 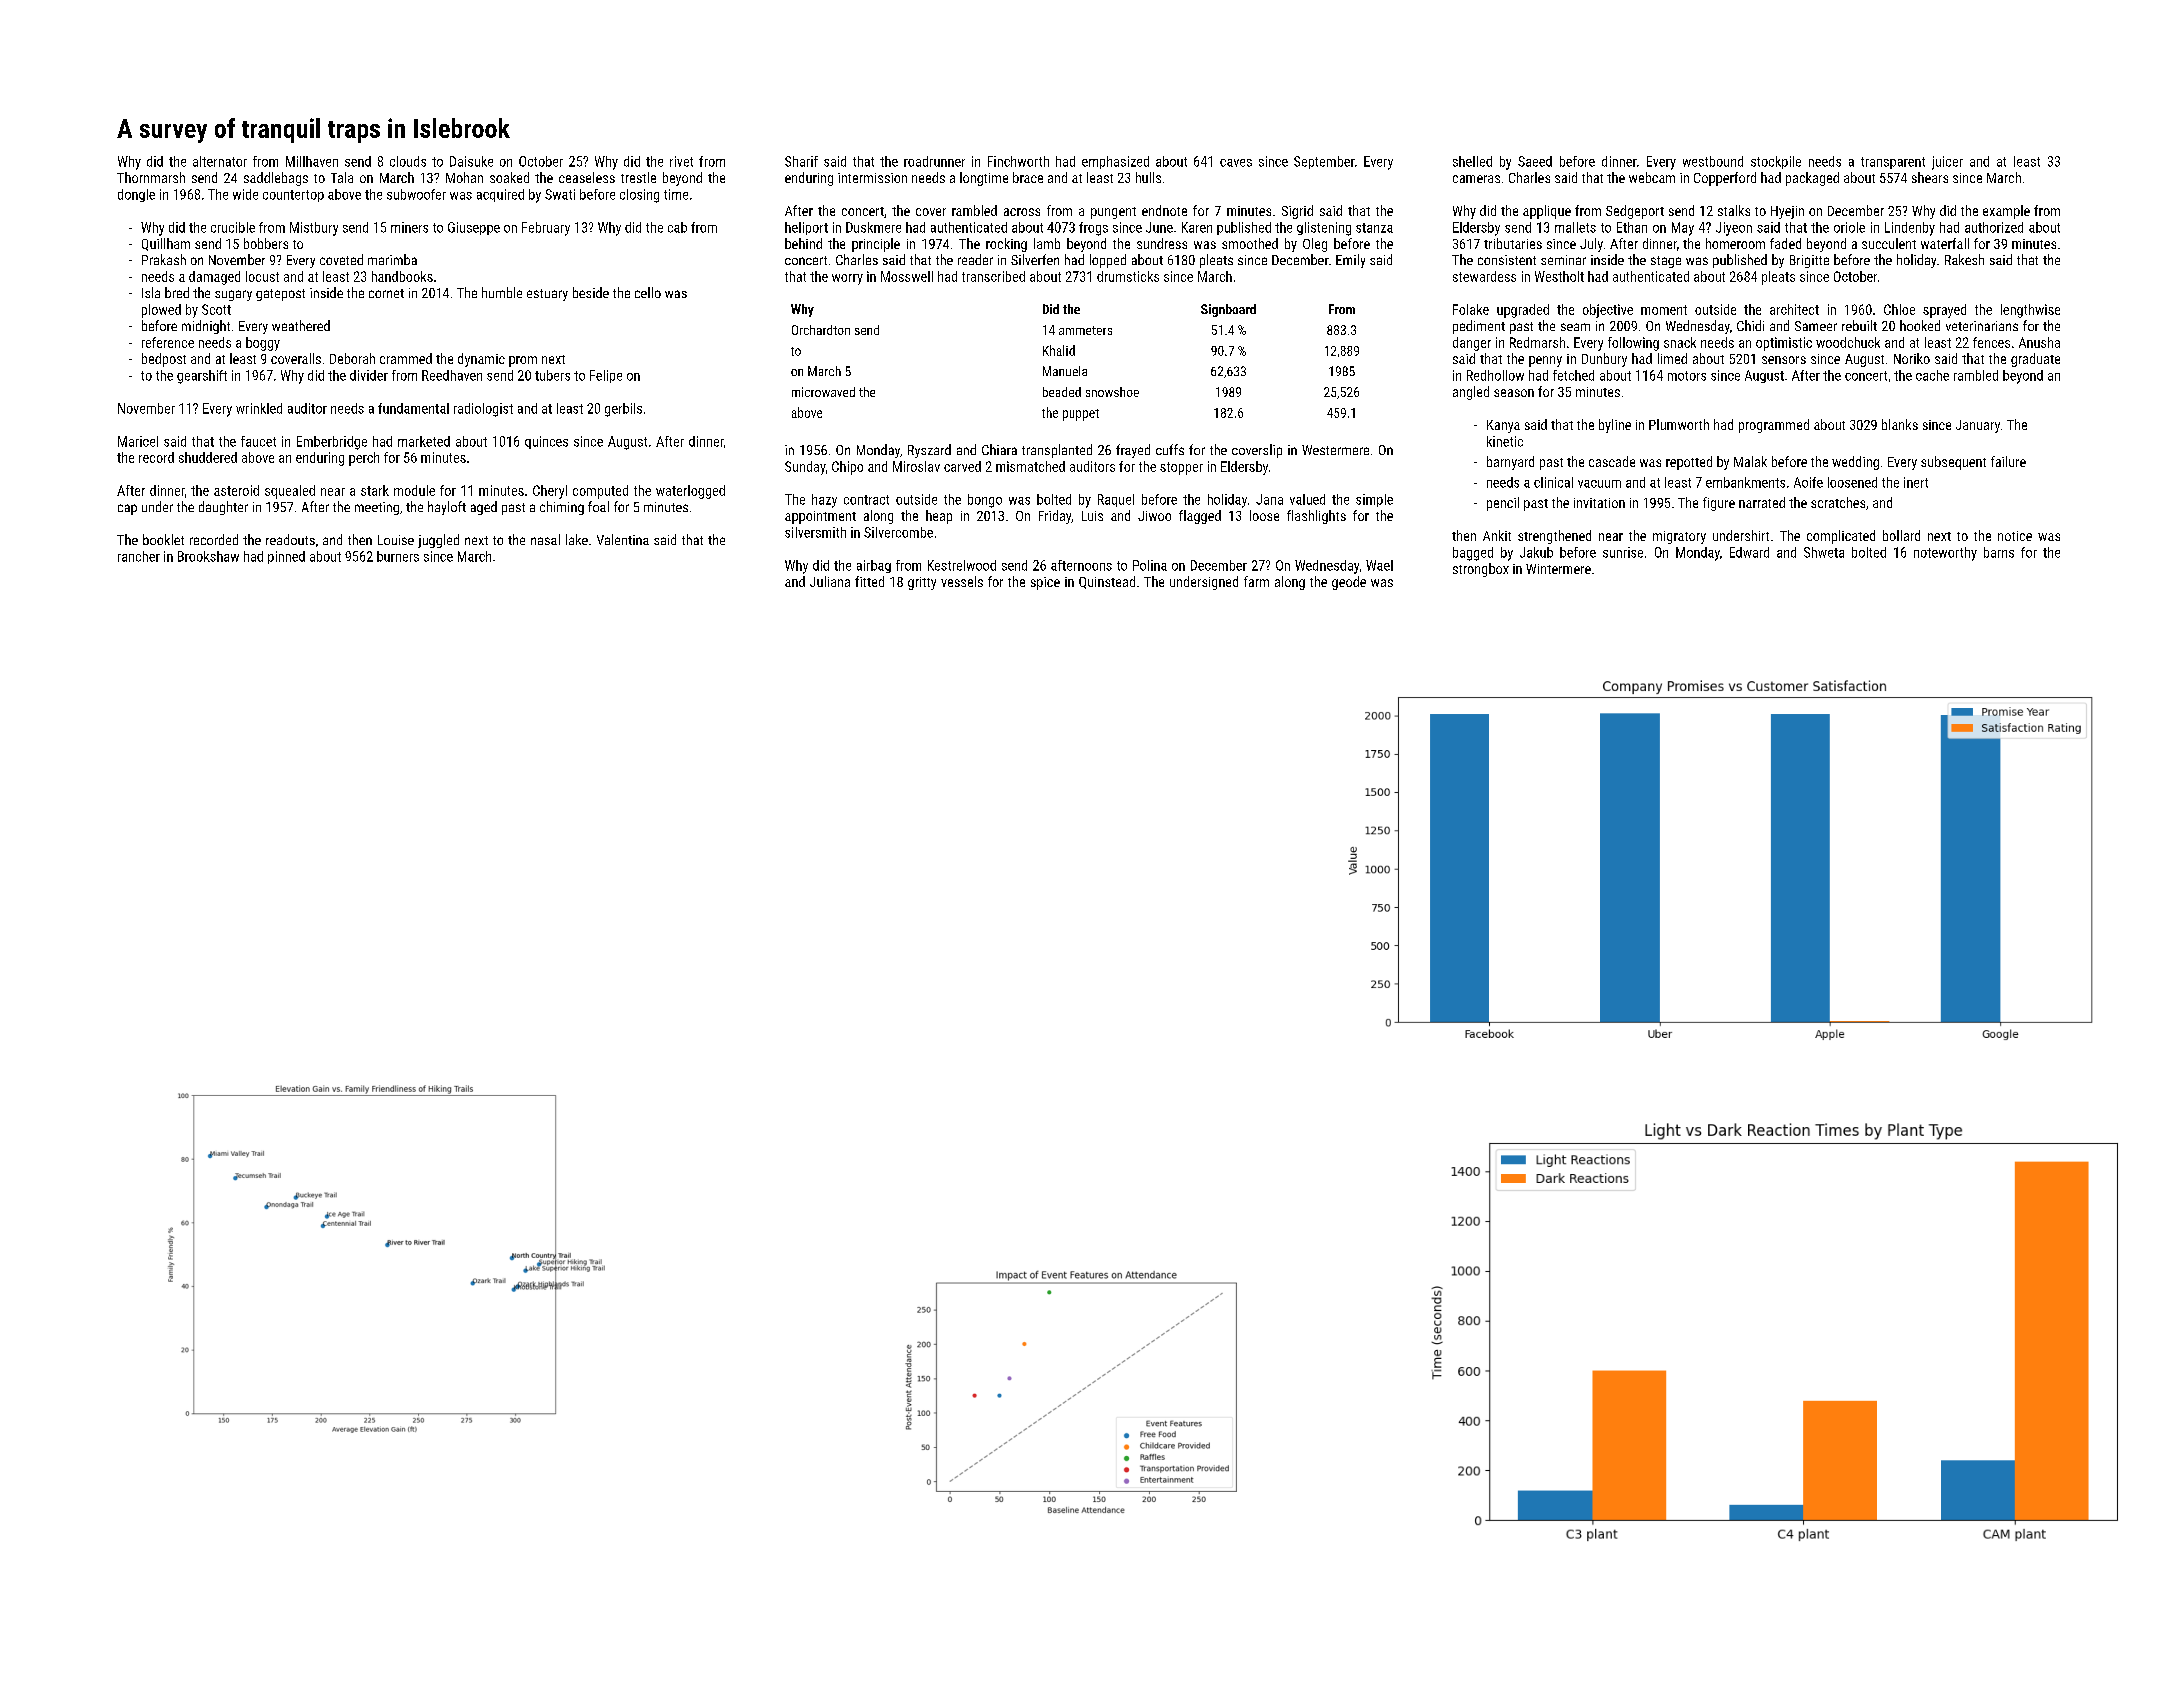 What do you see at coordinates (975, 259) in the image?
I see `reader` at bounding box center [975, 259].
